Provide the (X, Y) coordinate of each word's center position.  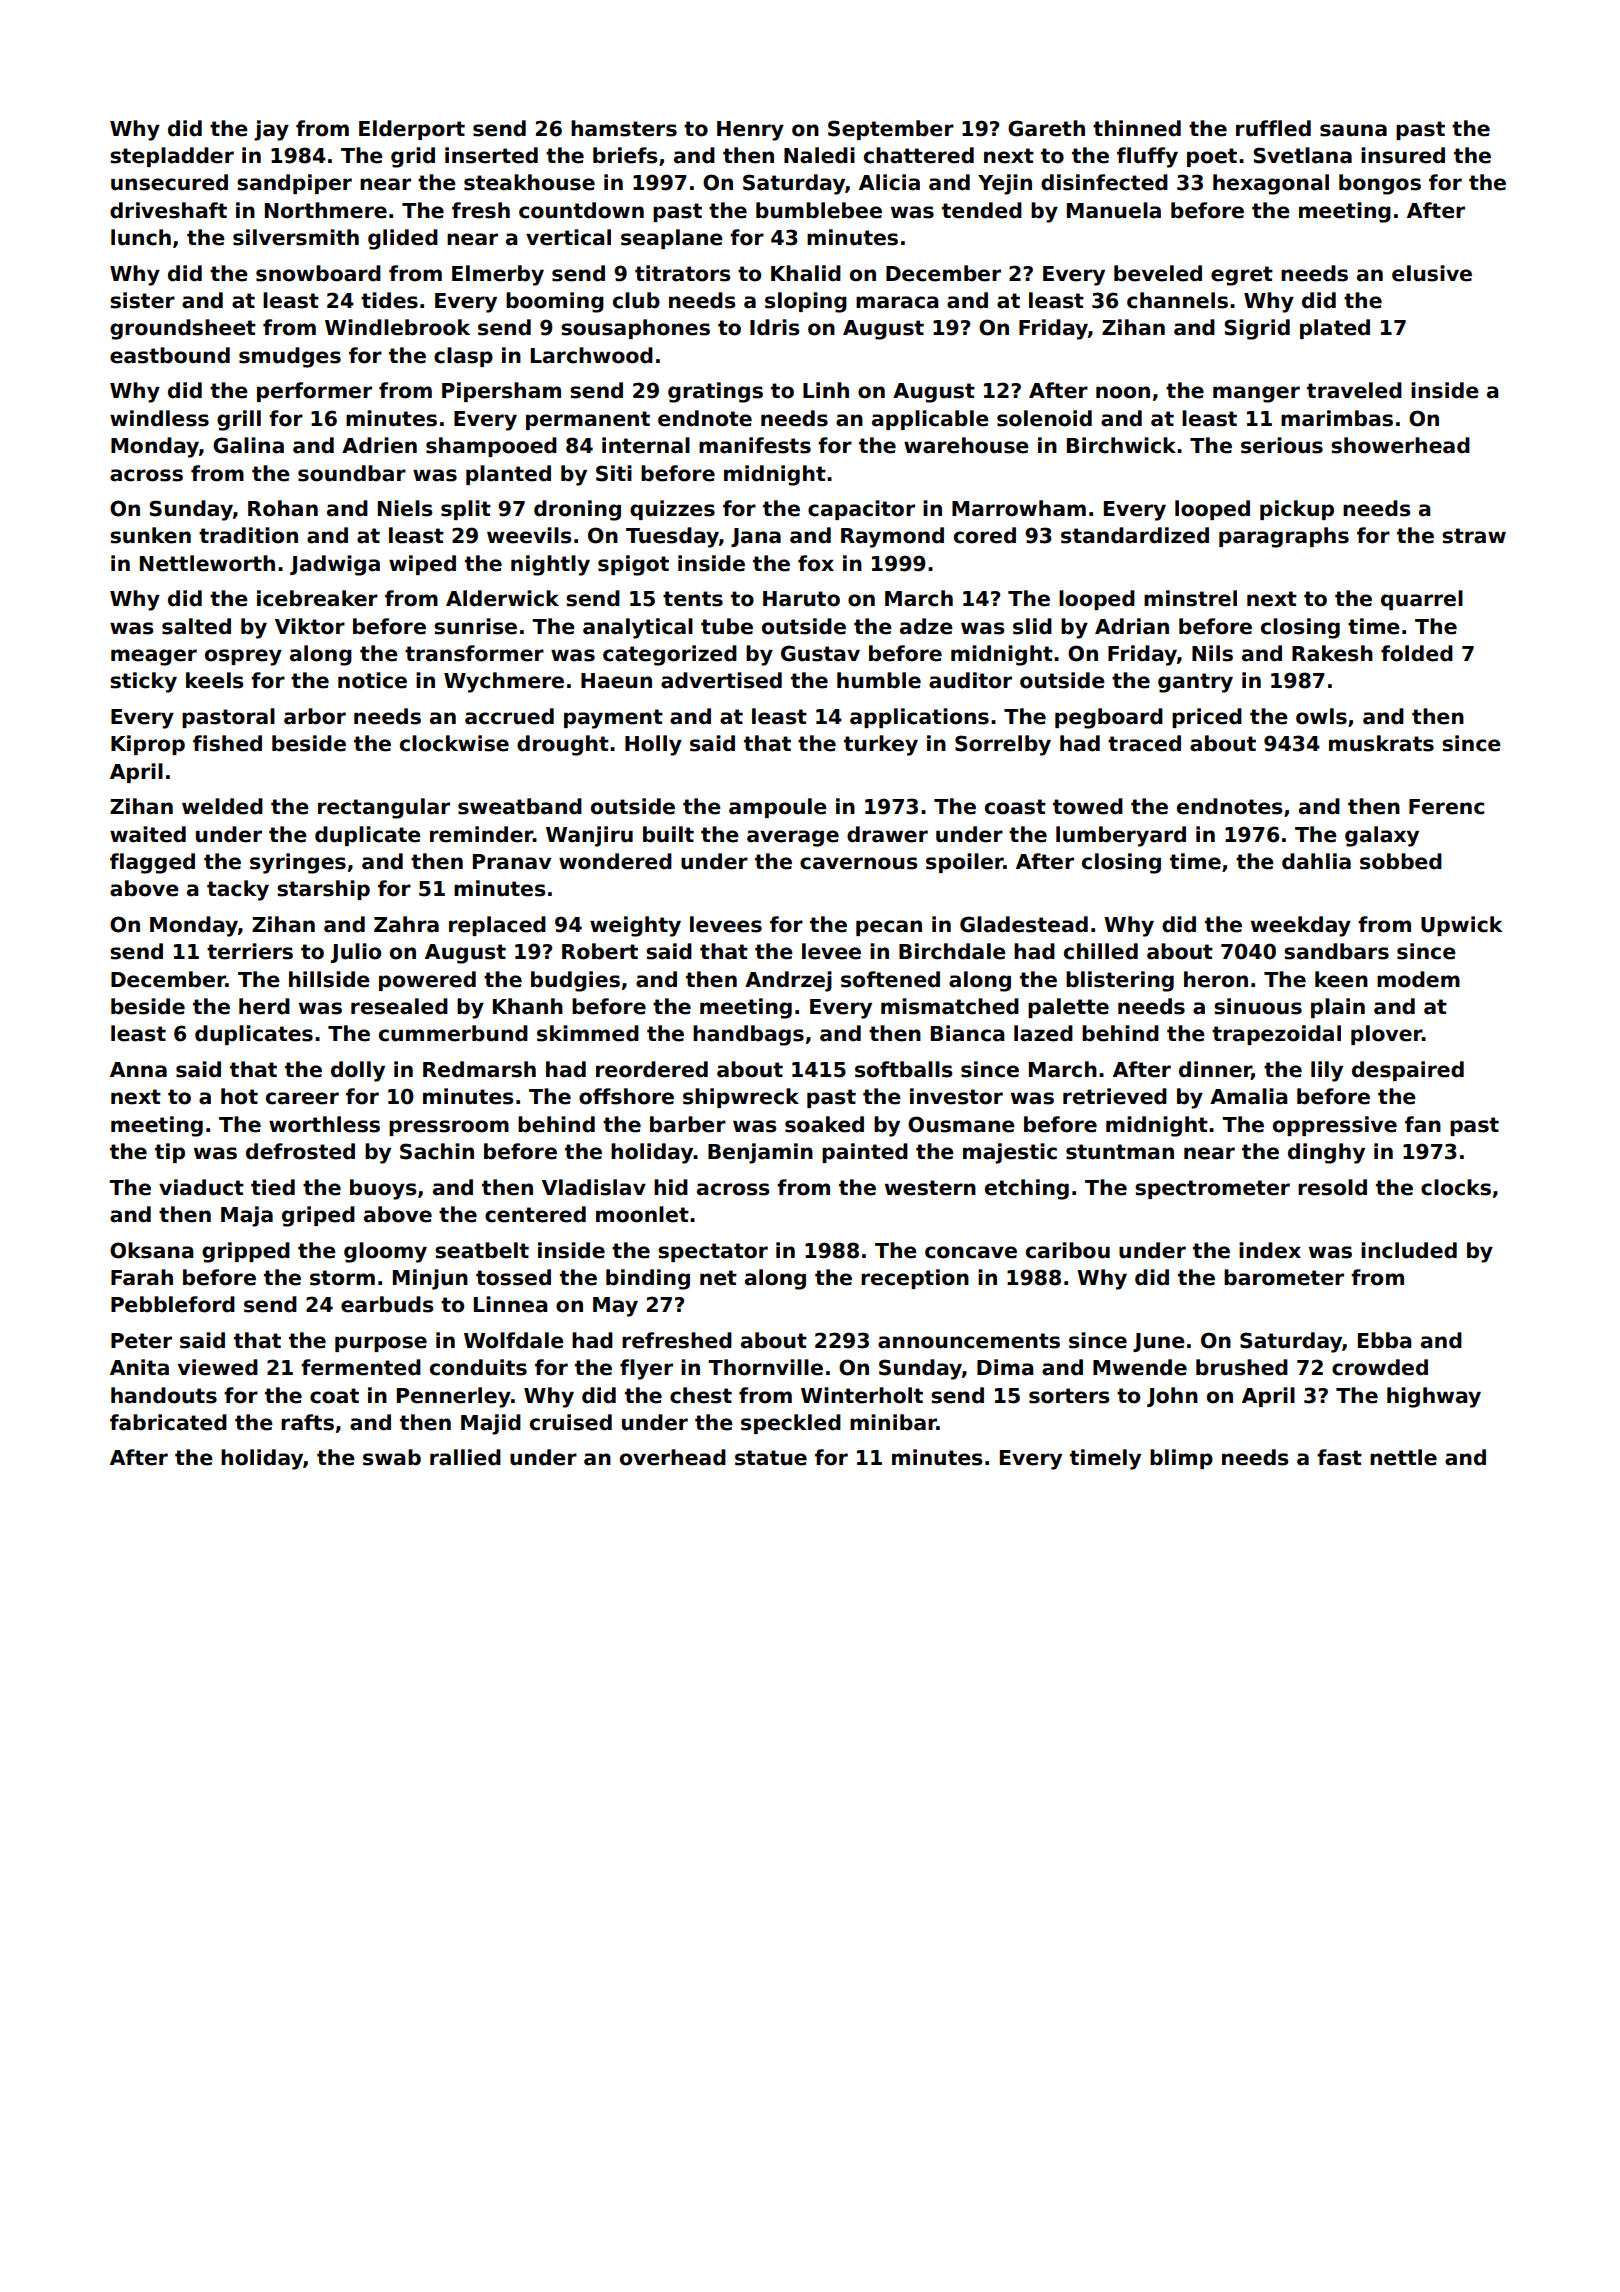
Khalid (806, 273)
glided (403, 239)
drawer (887, 834)
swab (392, 1457)
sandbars (1336, 951)
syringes (298, 863)
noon (1123, 392)
